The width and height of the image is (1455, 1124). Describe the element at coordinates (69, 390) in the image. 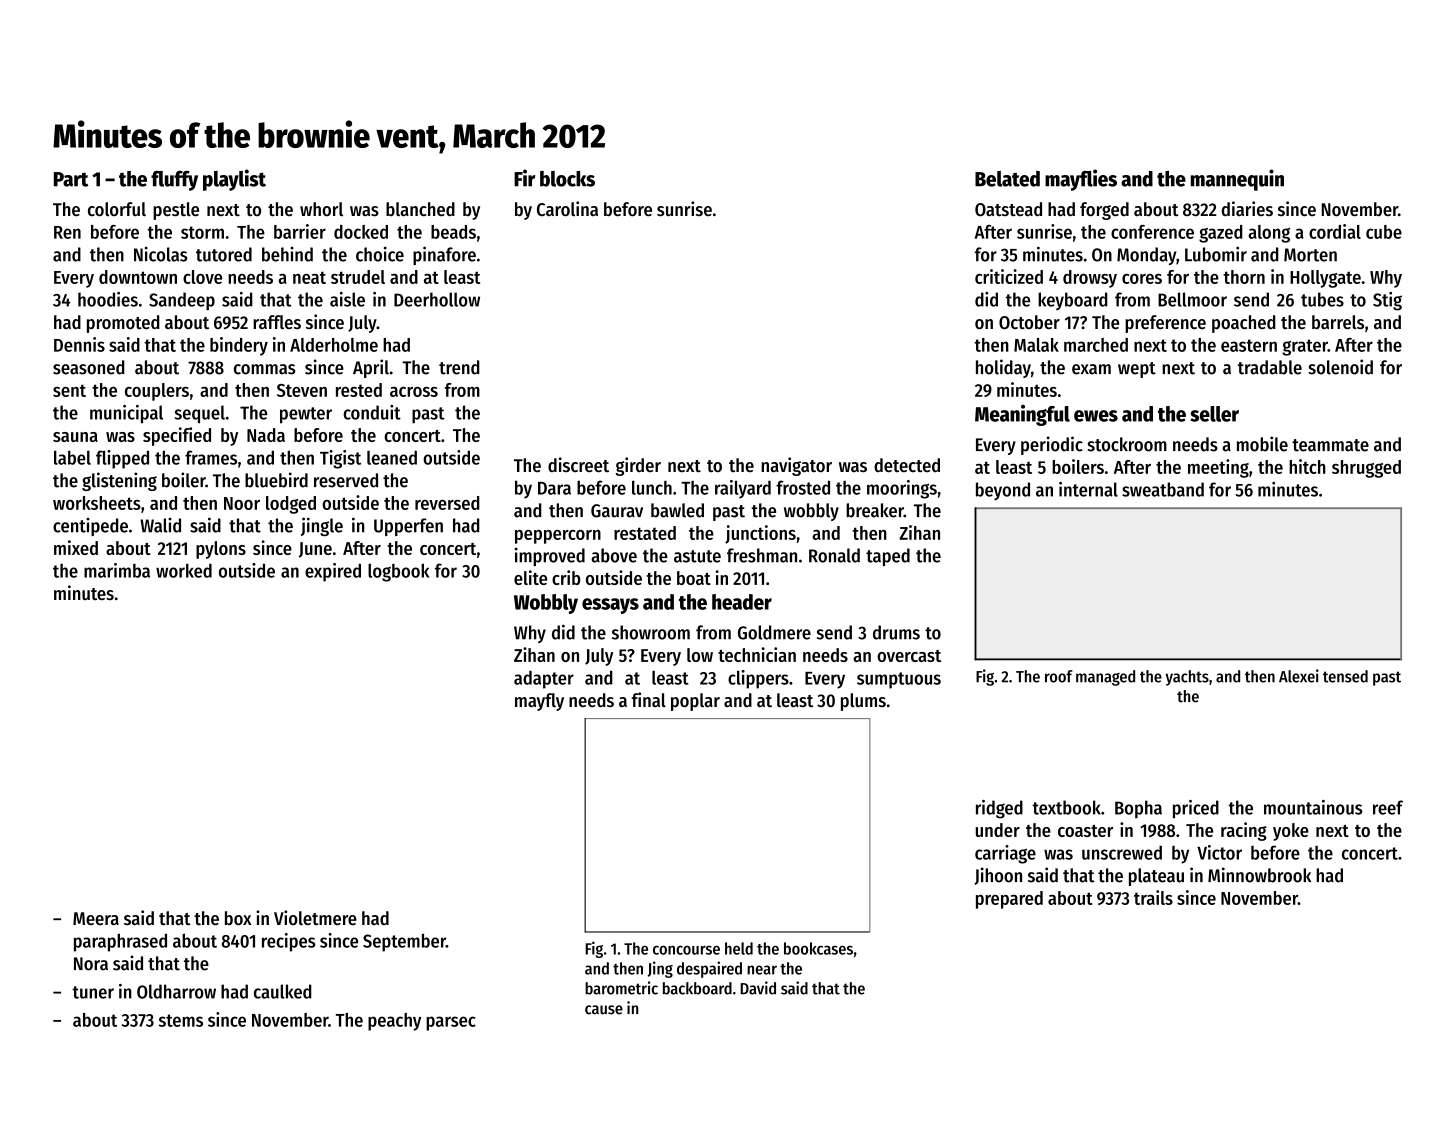

I see `sent` at that location.
